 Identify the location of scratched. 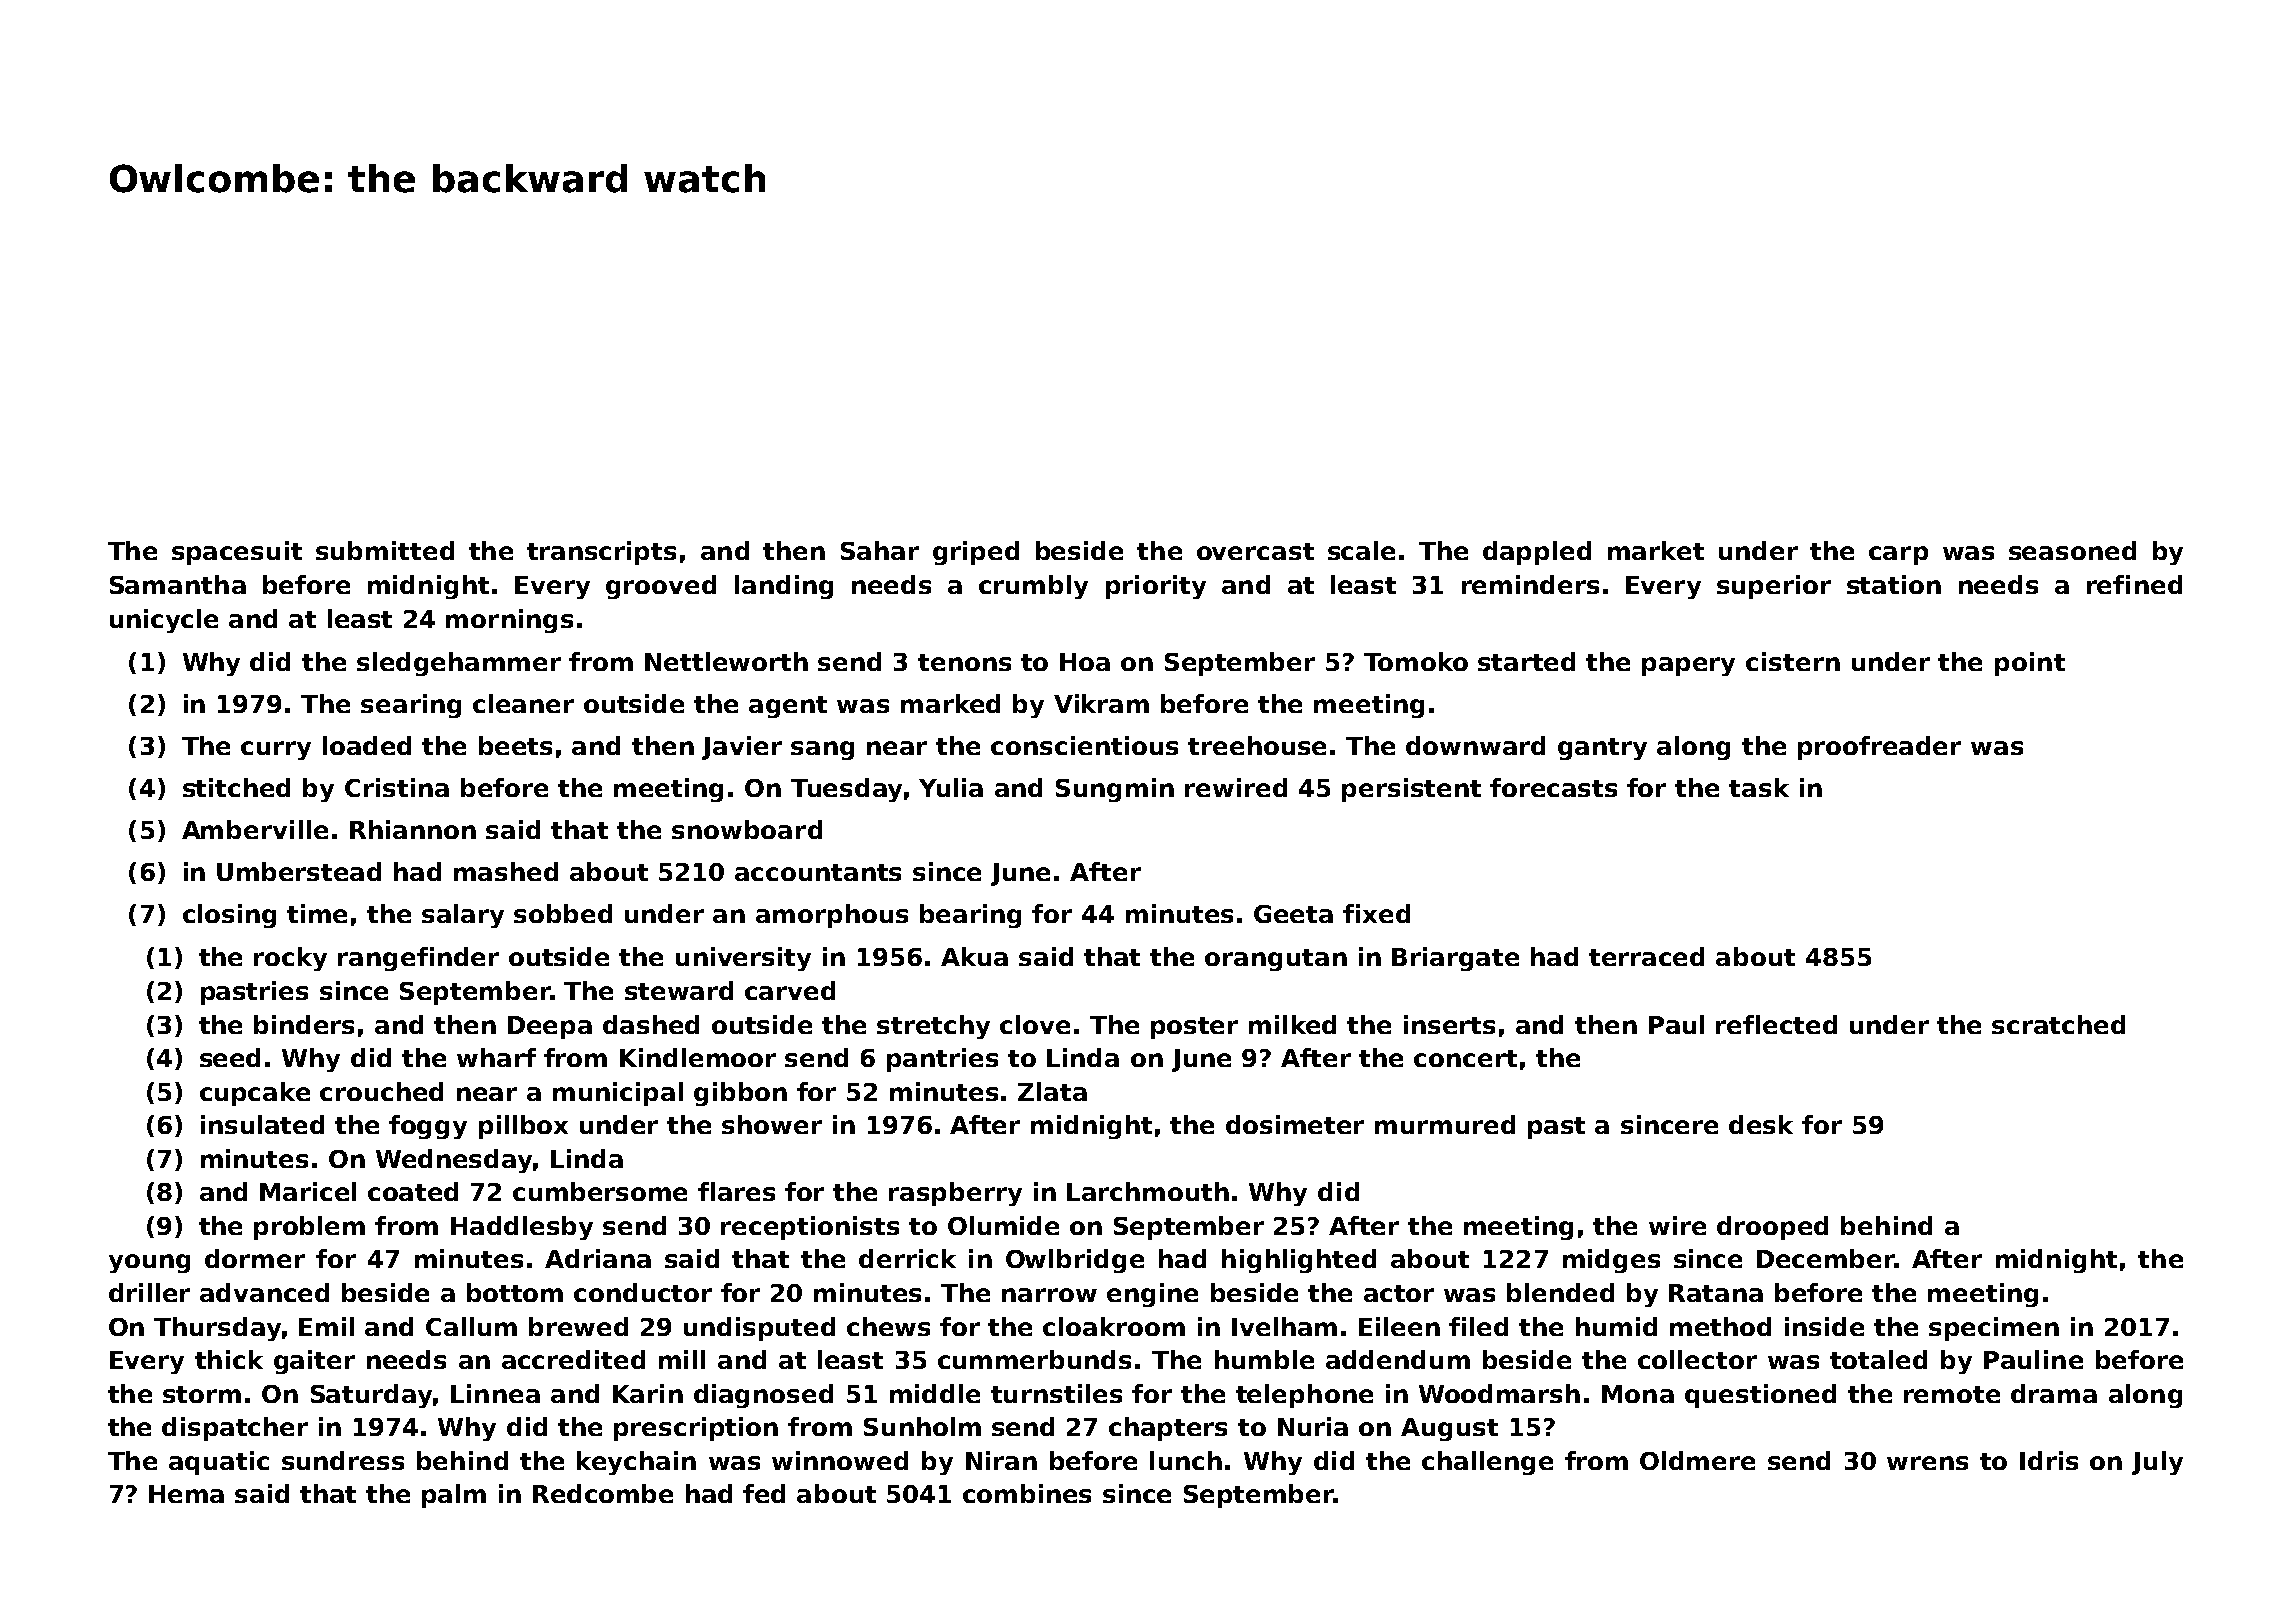
(2058, 1024).
